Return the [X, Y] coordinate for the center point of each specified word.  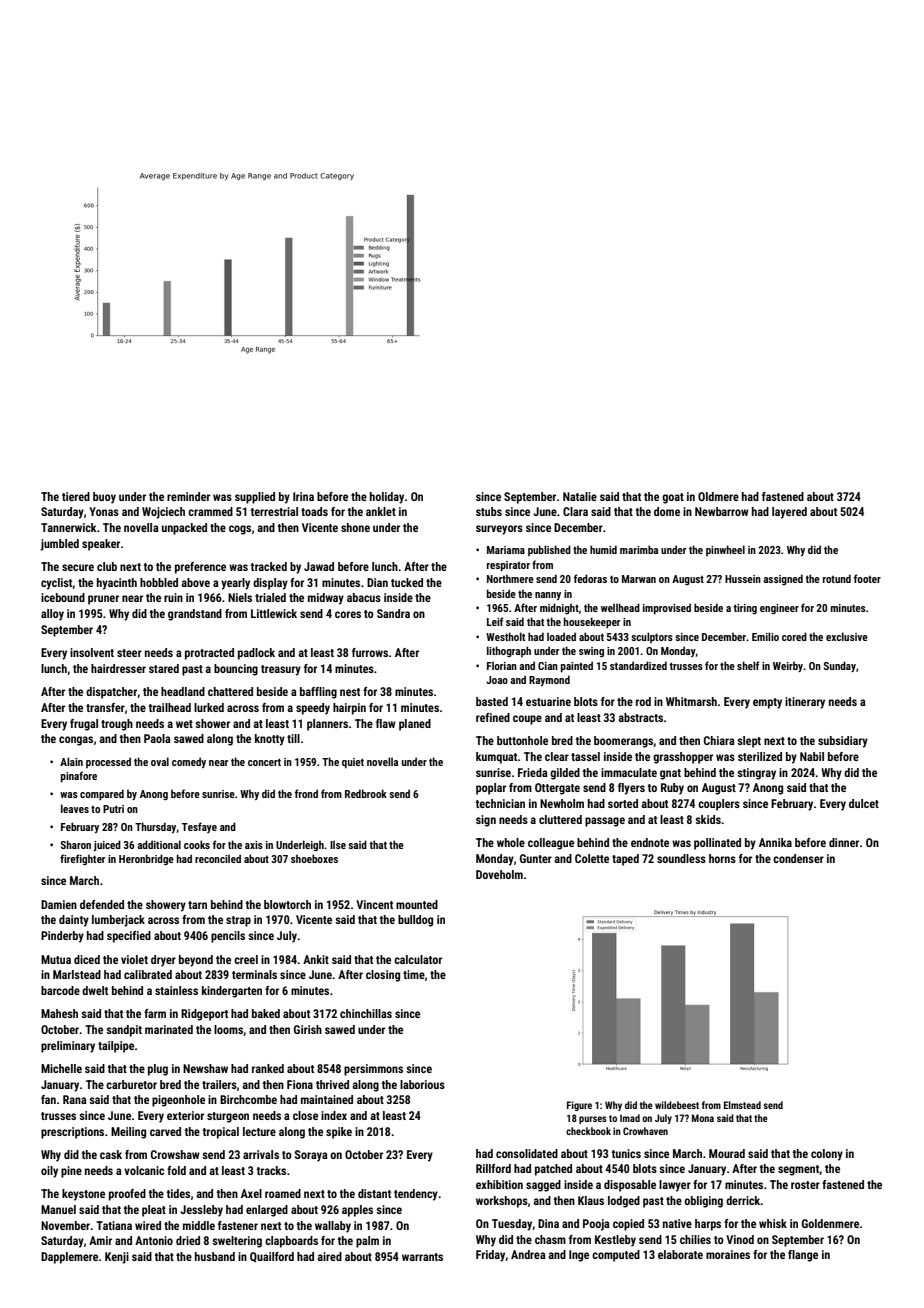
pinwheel [725, 550]
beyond [196, 961]
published [549, 550]
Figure [579, 1106]
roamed [283, 1193]
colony [827, 1155]
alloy [52, 615]
